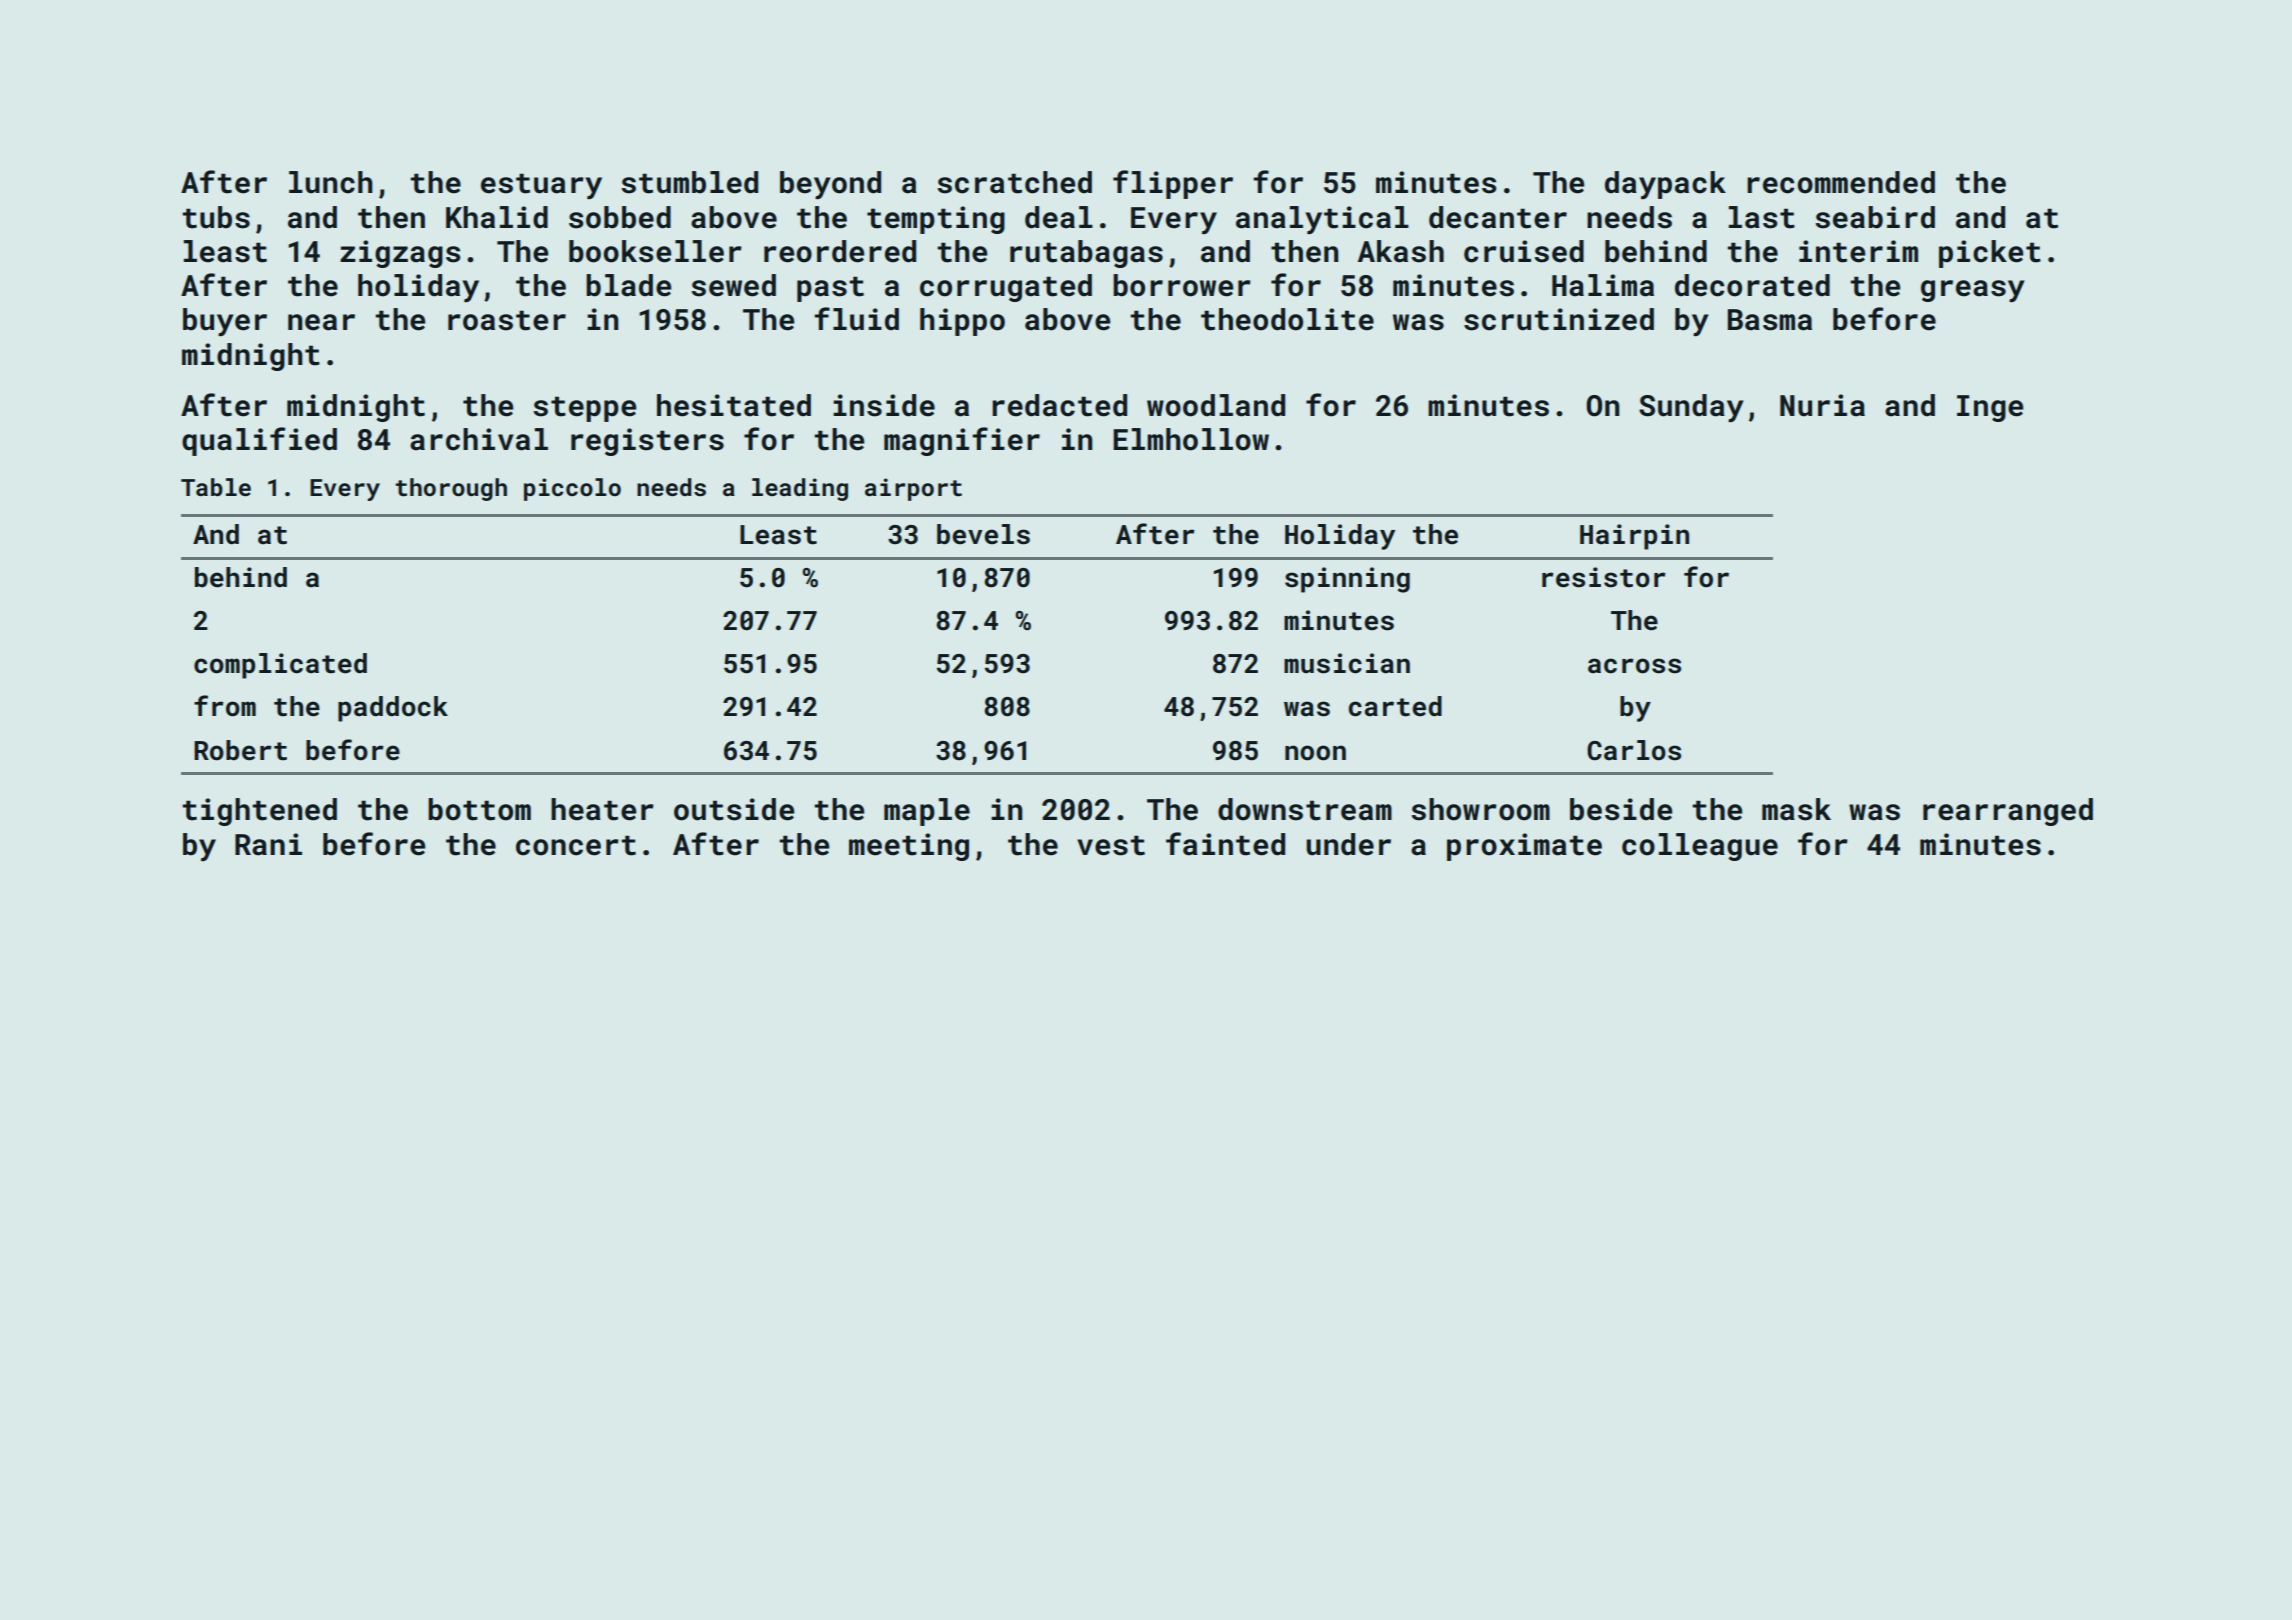 The image size is (2292, 1620). Describe the element at coordinates (655, 251) in the image. I see `bookseller` at that location.
